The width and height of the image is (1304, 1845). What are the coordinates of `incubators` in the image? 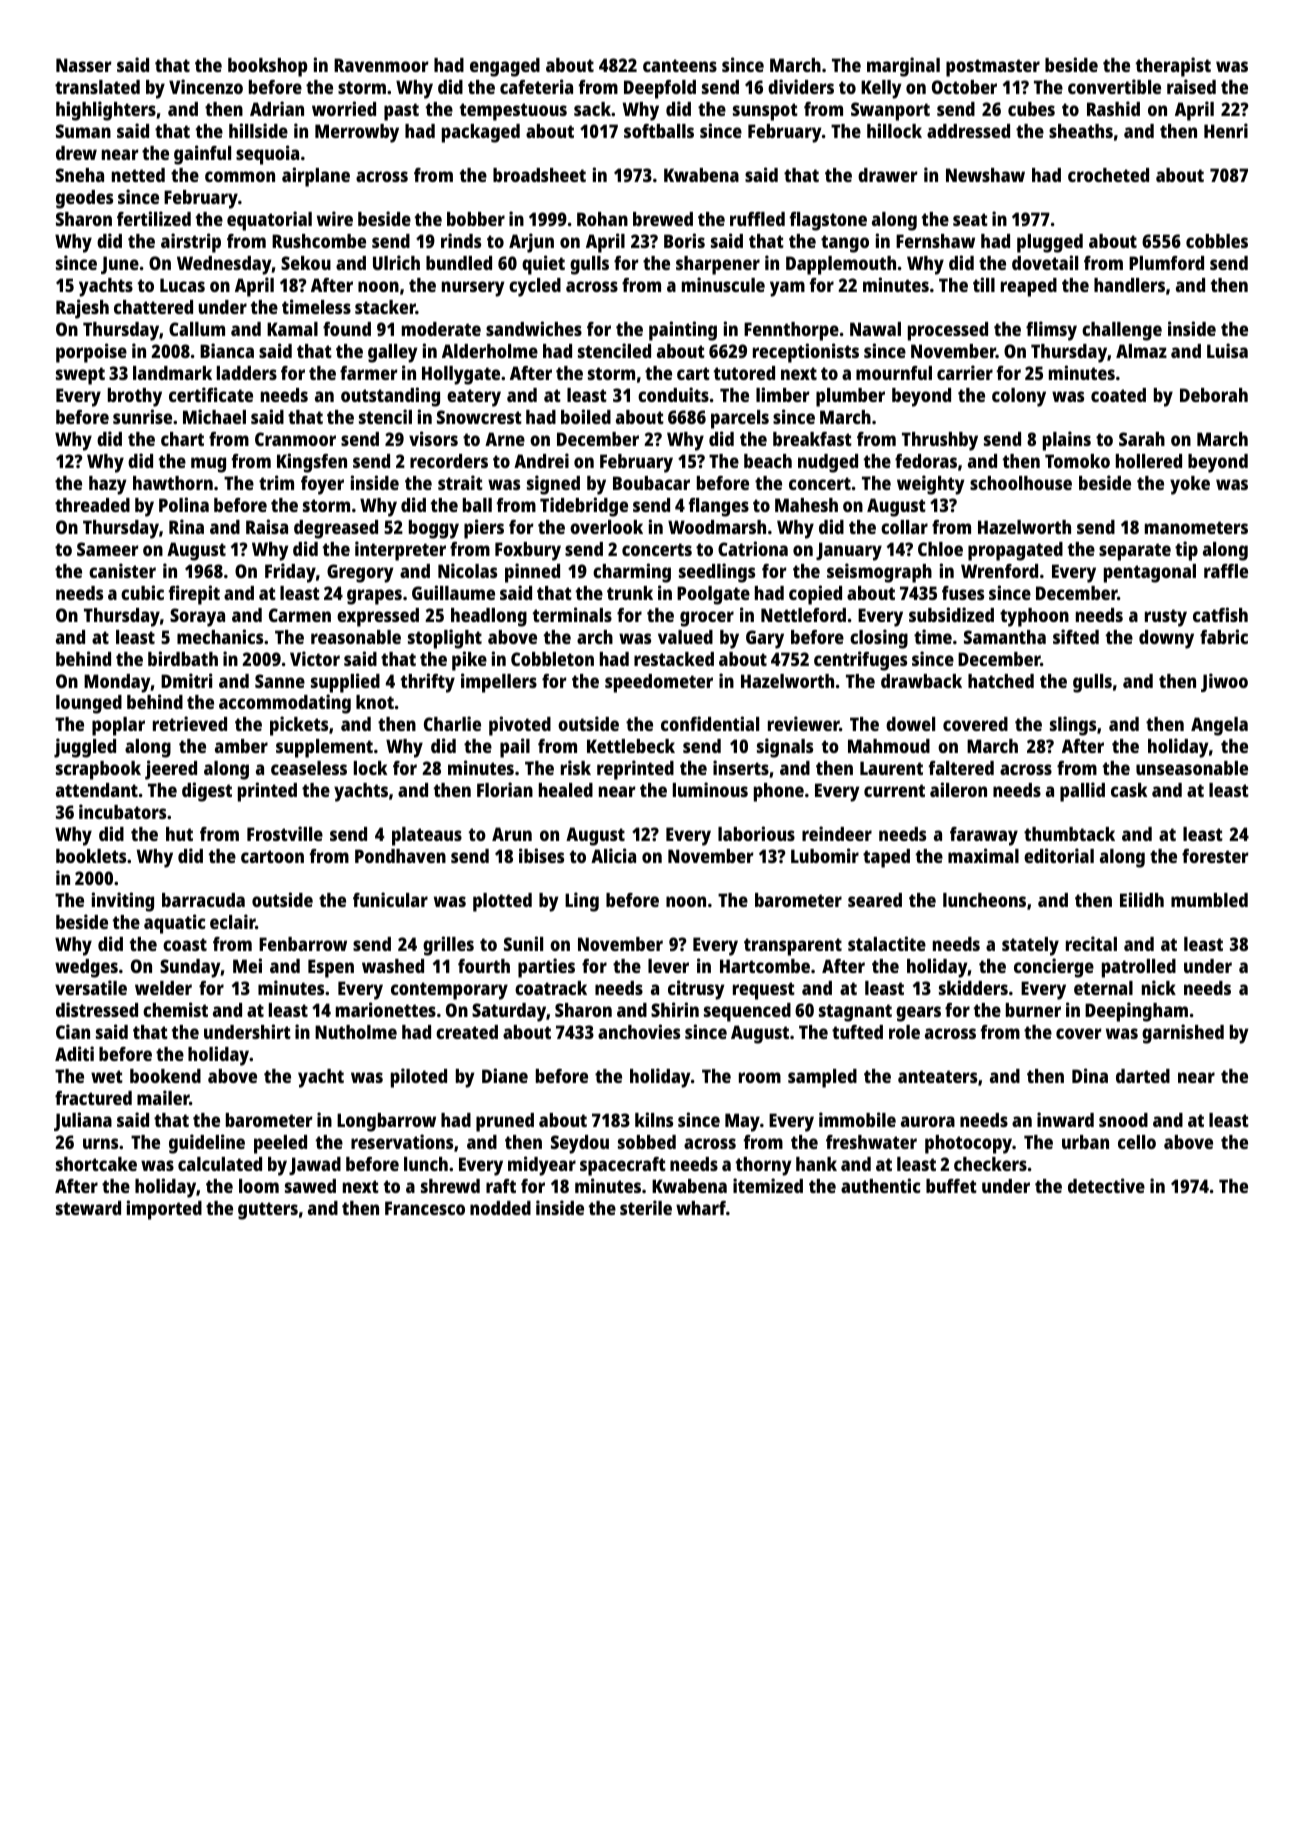 It's located at (122, 811).
